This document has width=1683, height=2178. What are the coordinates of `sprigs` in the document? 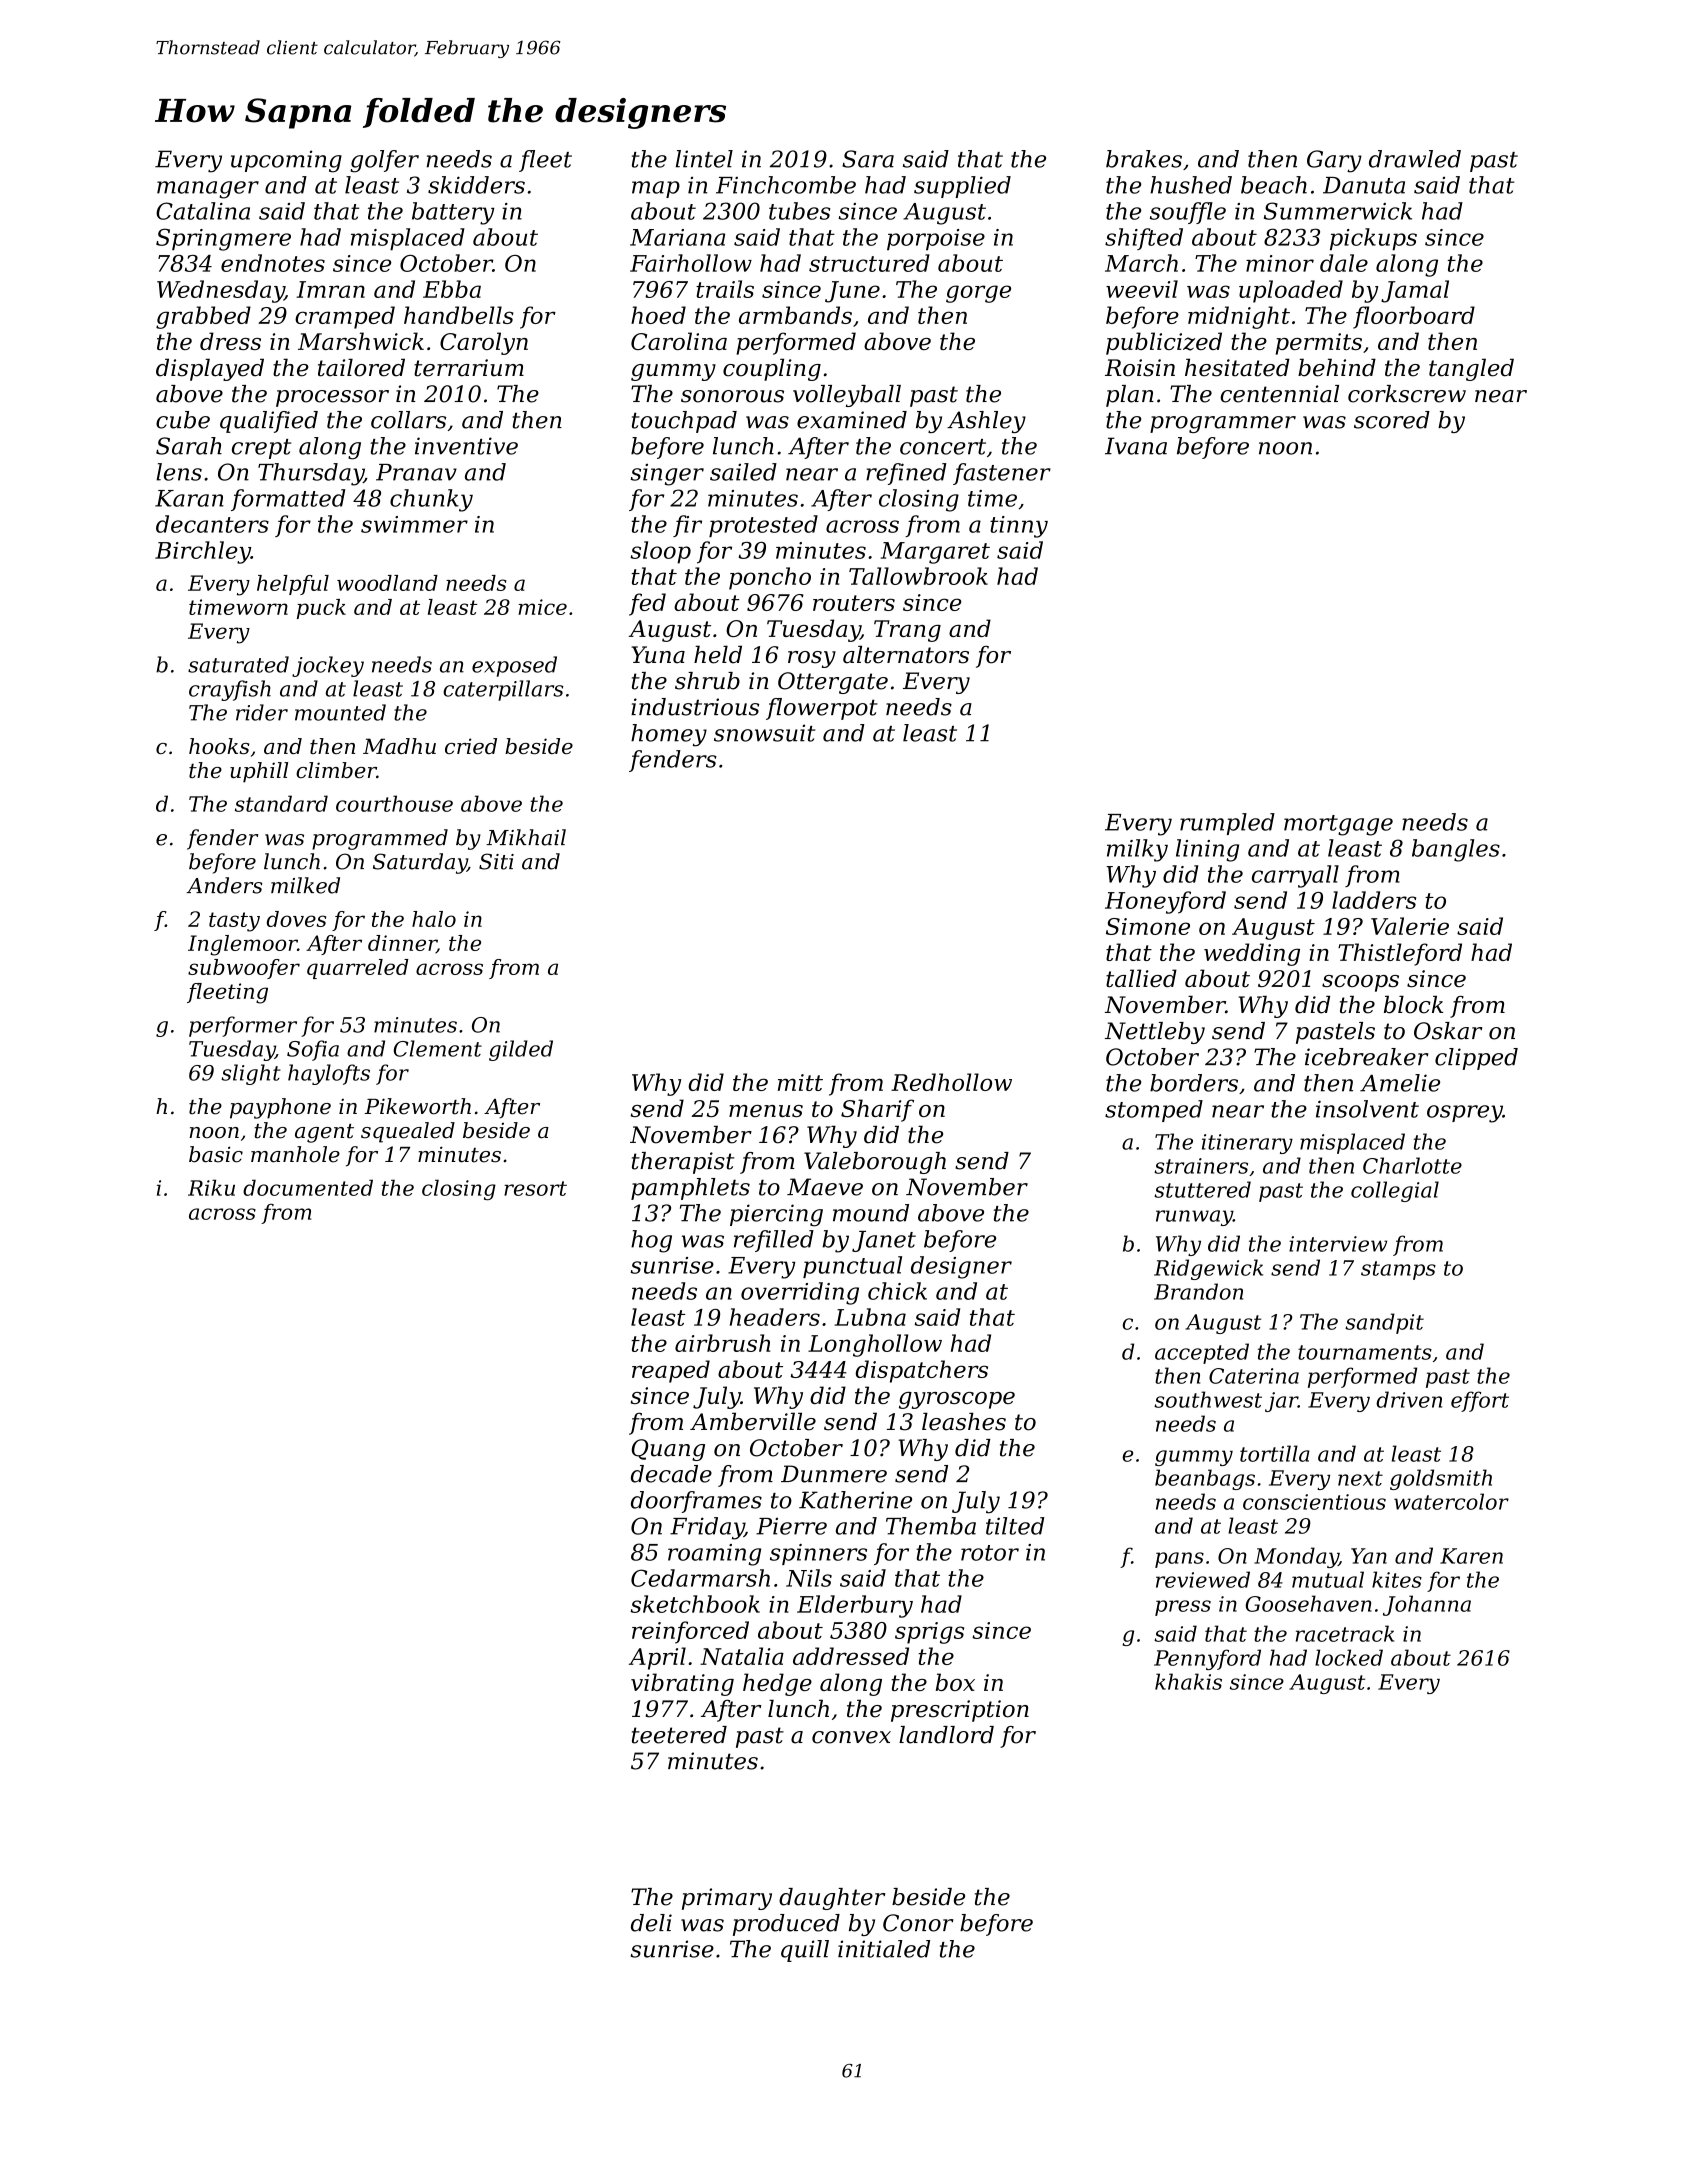 It's located at (929, 1633).
